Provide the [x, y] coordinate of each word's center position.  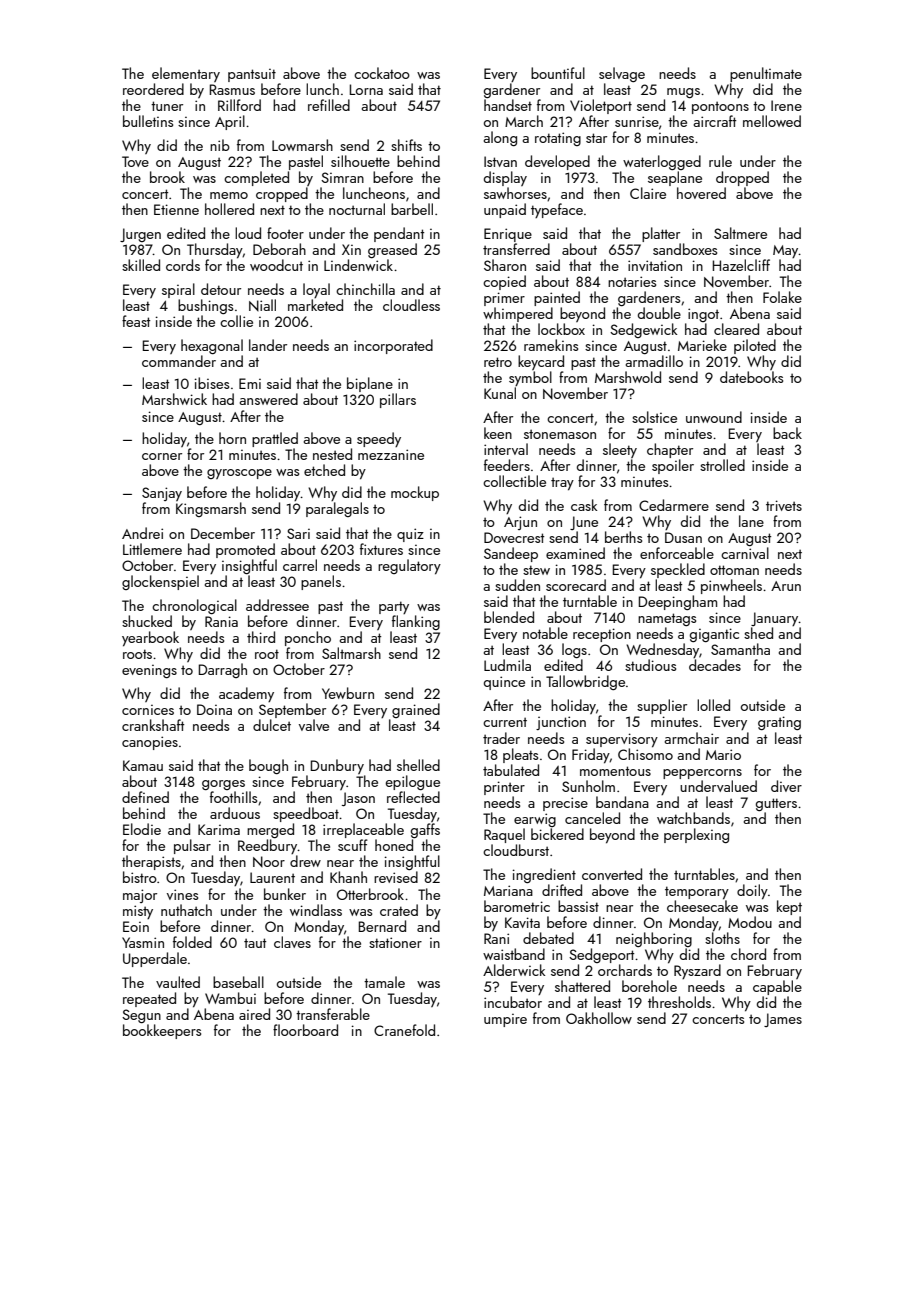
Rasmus [232, 89]
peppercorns [702, 774]
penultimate [766, 74]
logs [574, 650]
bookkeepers [162, 1031]
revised [396, 877]
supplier [662, 706]
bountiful [558, 73]
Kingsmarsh [211, 509]
